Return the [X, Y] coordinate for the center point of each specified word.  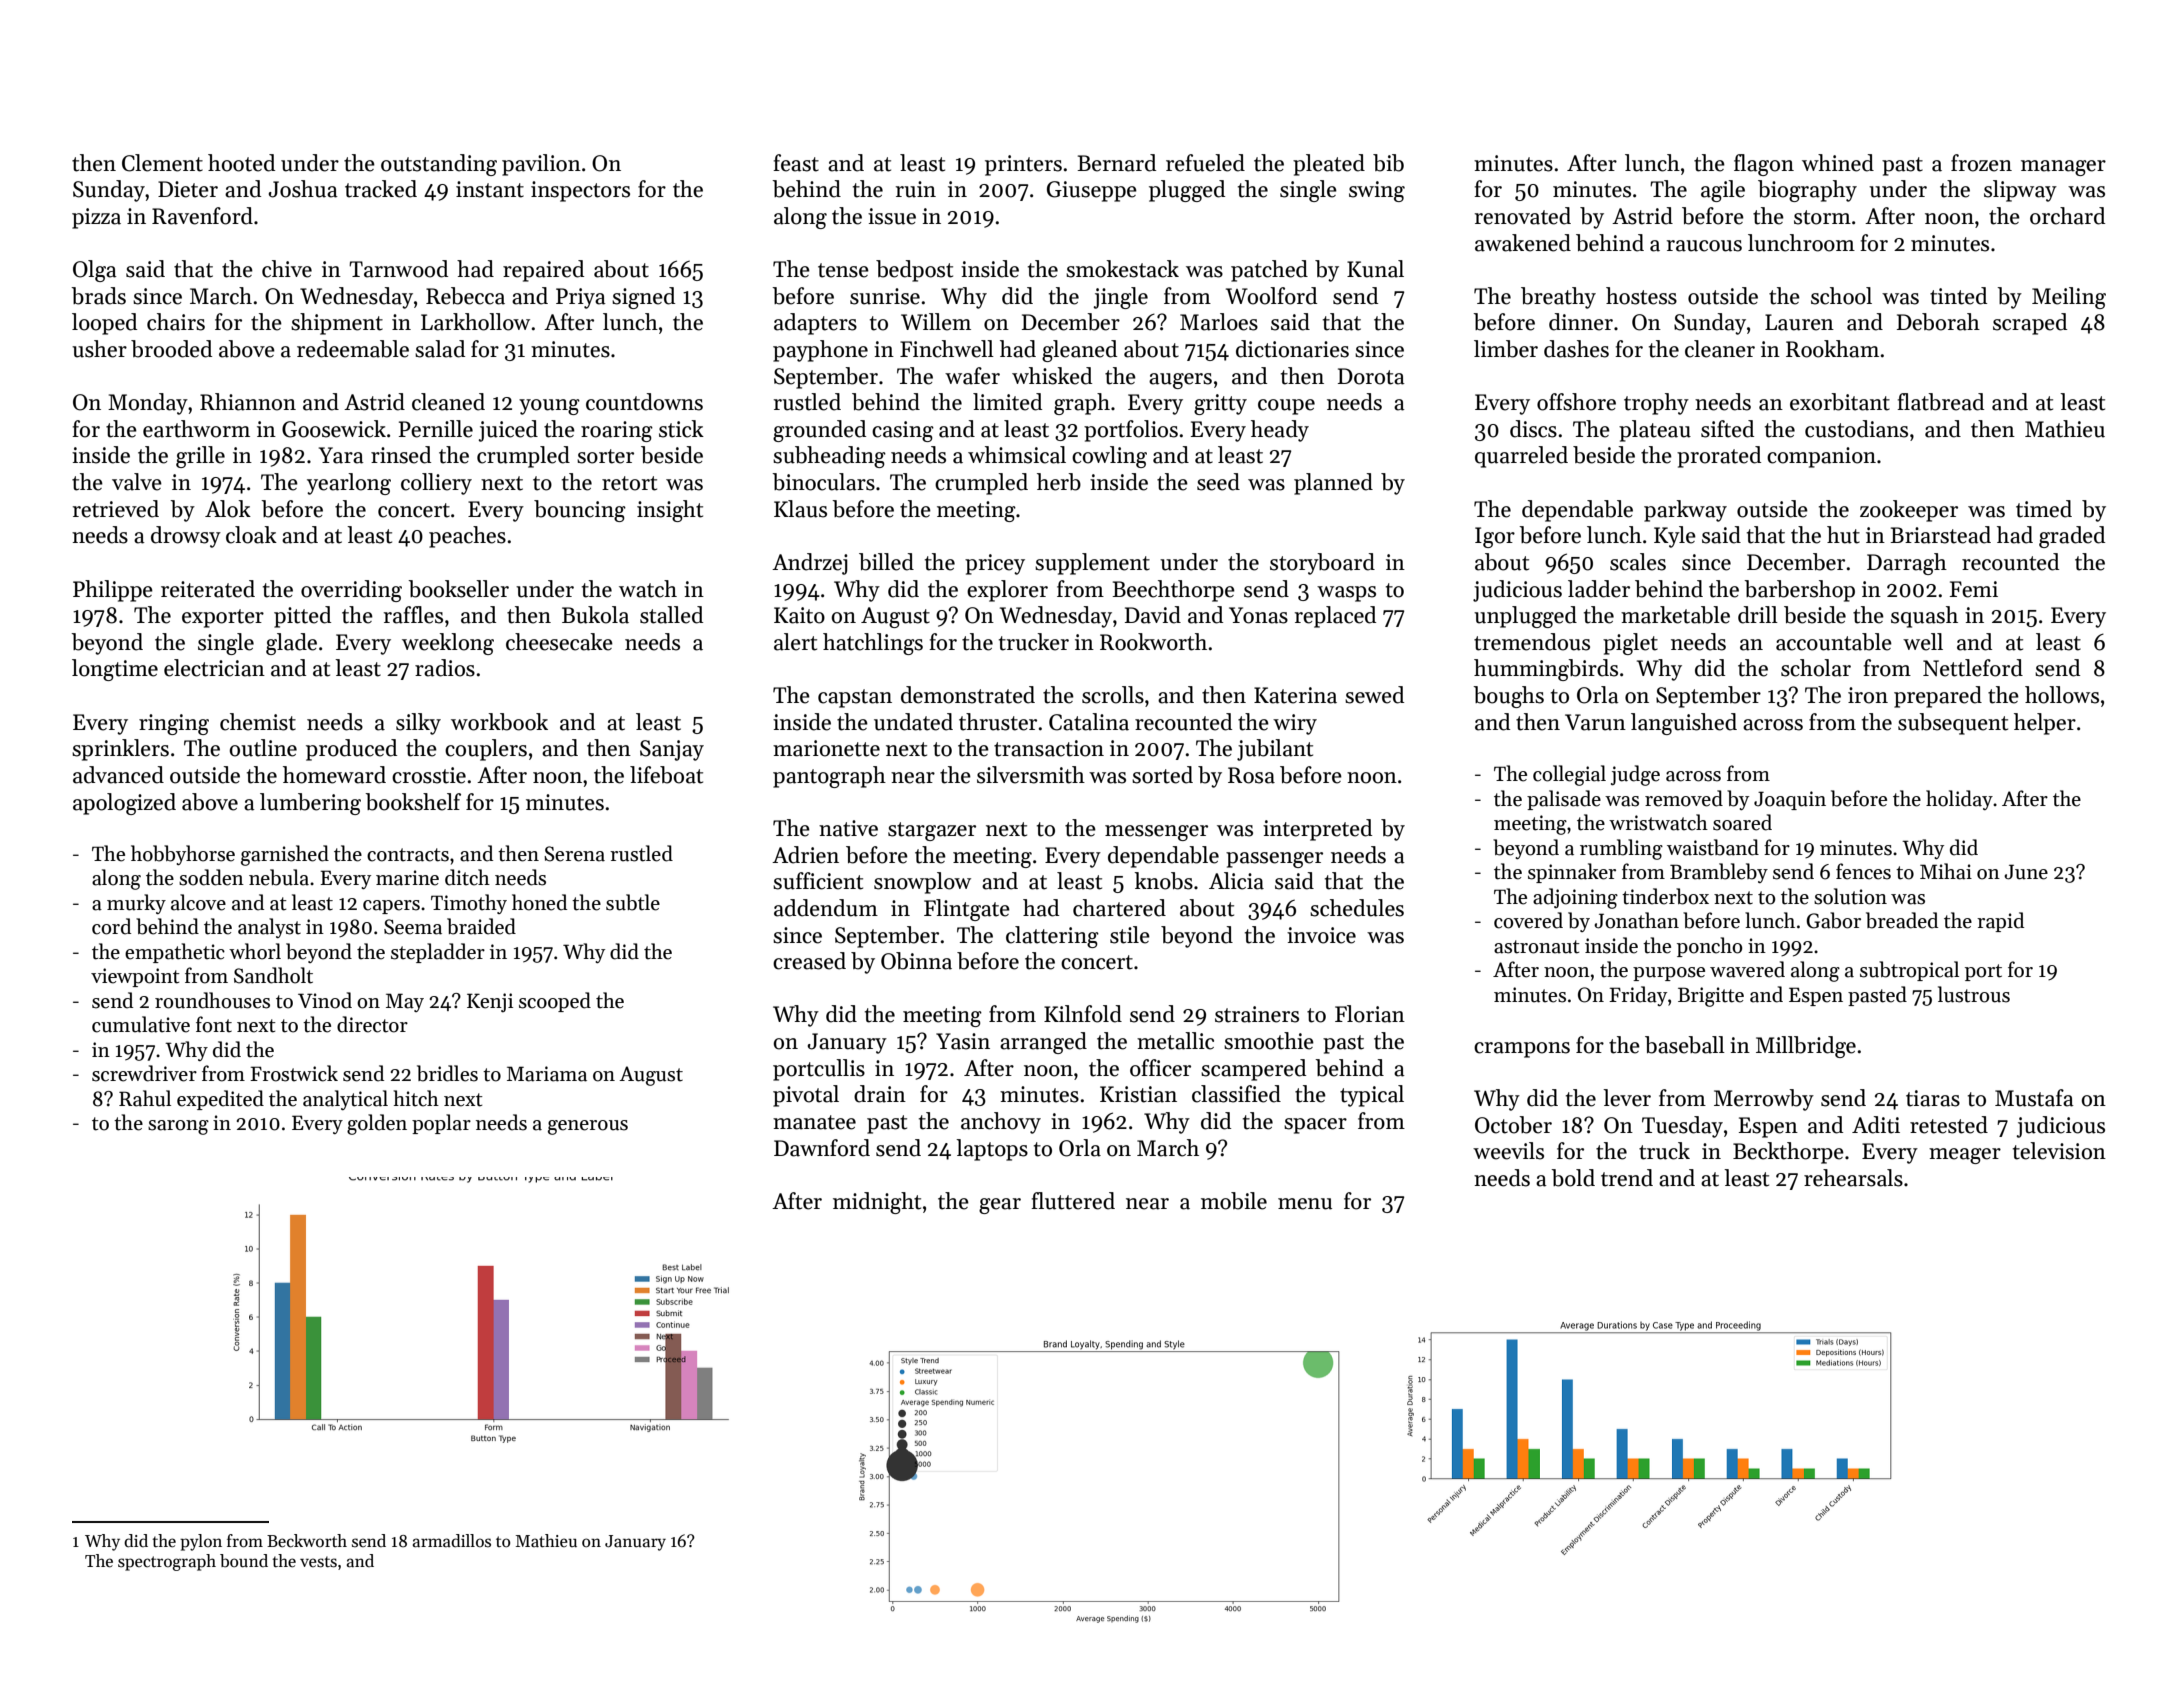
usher [99, 349]
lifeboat [666, 775]
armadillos [451, 1541]
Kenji [490, 1002]
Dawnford [822, 1148]
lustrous [1974, 994]
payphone [820, 351]
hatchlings [873, 644]
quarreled [1521, 457]
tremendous [1532, 642]
